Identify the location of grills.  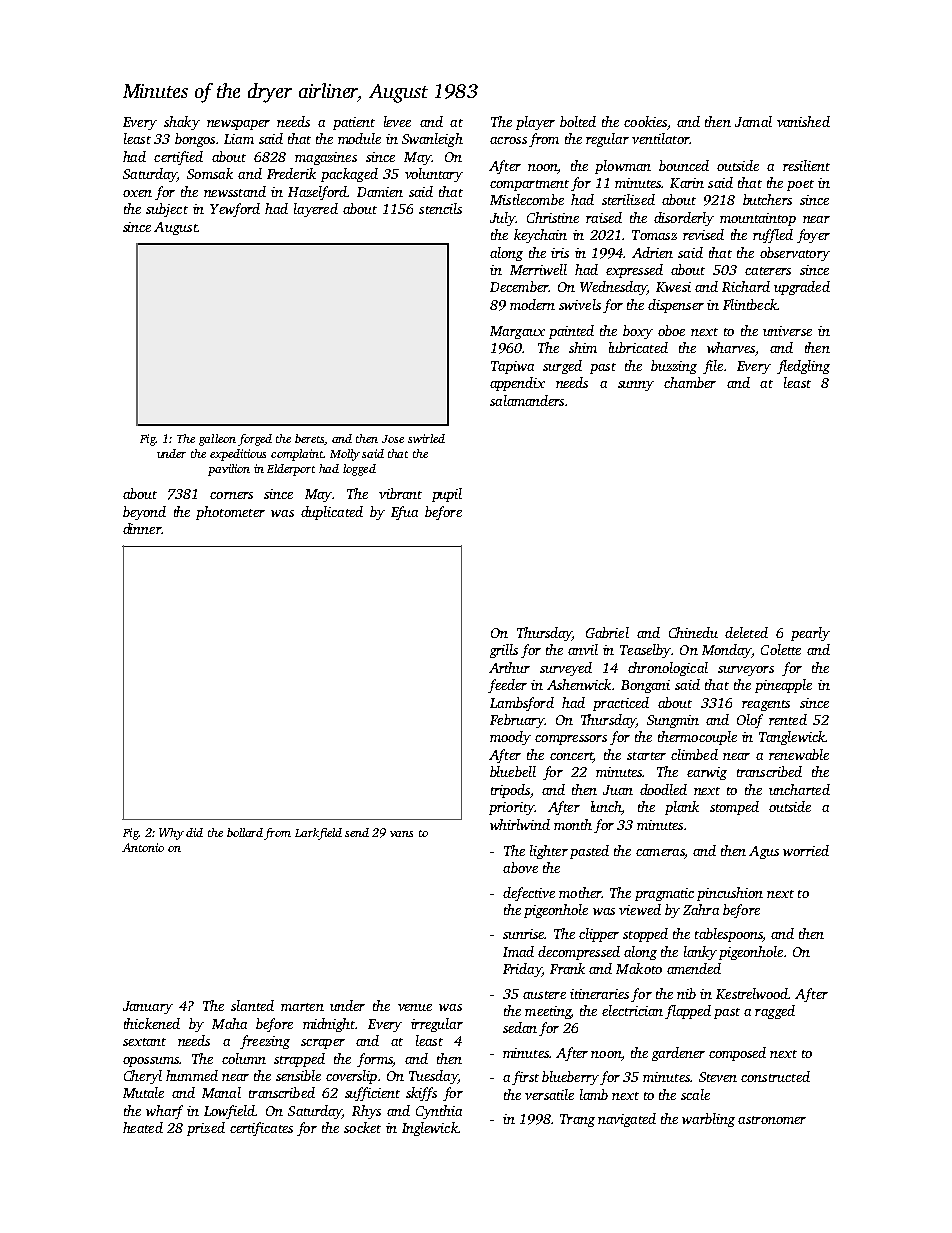
(504, 651).
